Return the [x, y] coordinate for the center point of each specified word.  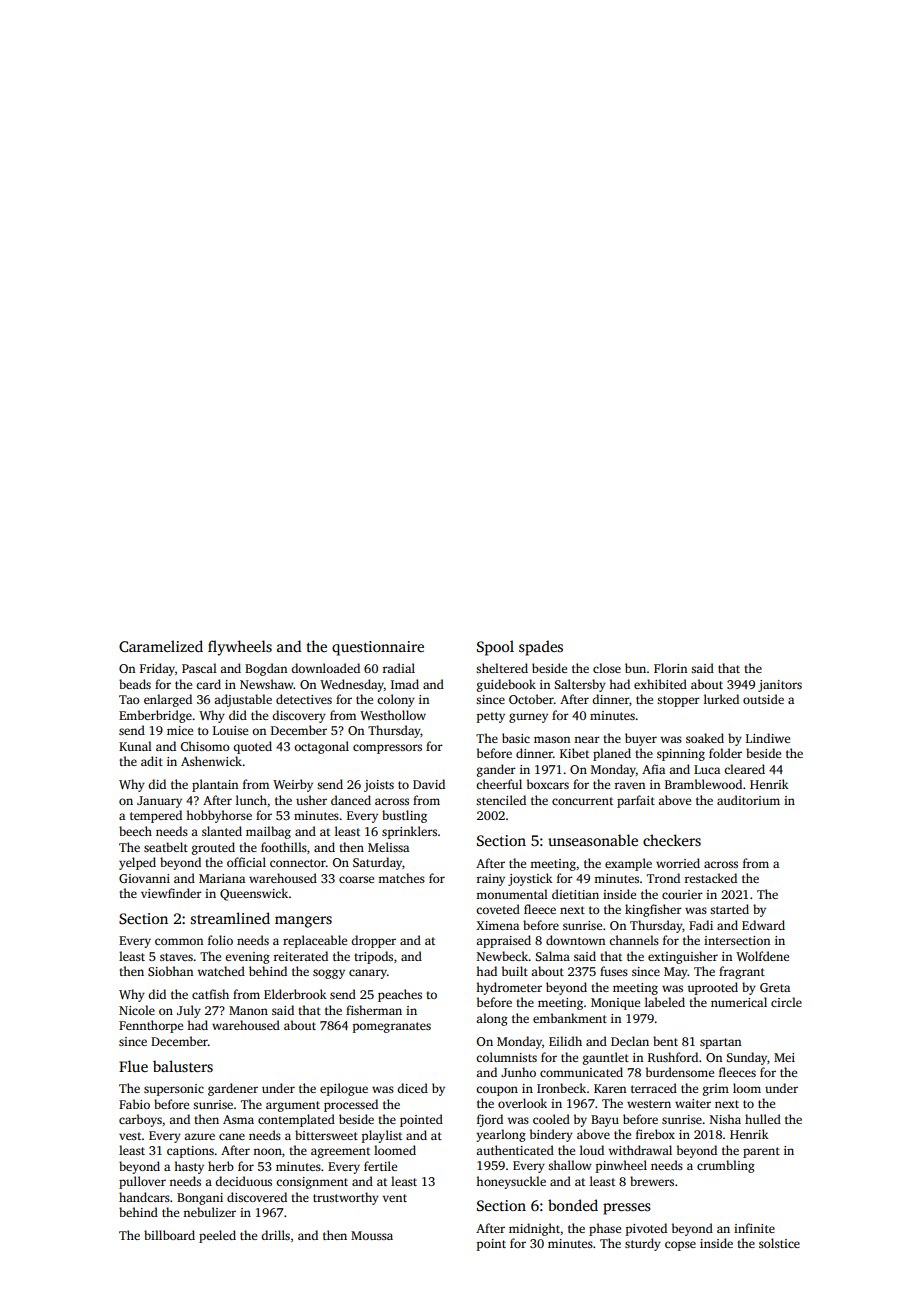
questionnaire [378, 648]
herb [221, 1166]
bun [635, 668]
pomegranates [392, 1027]
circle [786, 1002]
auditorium [748, 800]
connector [298, 863]
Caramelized [161, 646]
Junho [518, 1072]
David [429, 784]
